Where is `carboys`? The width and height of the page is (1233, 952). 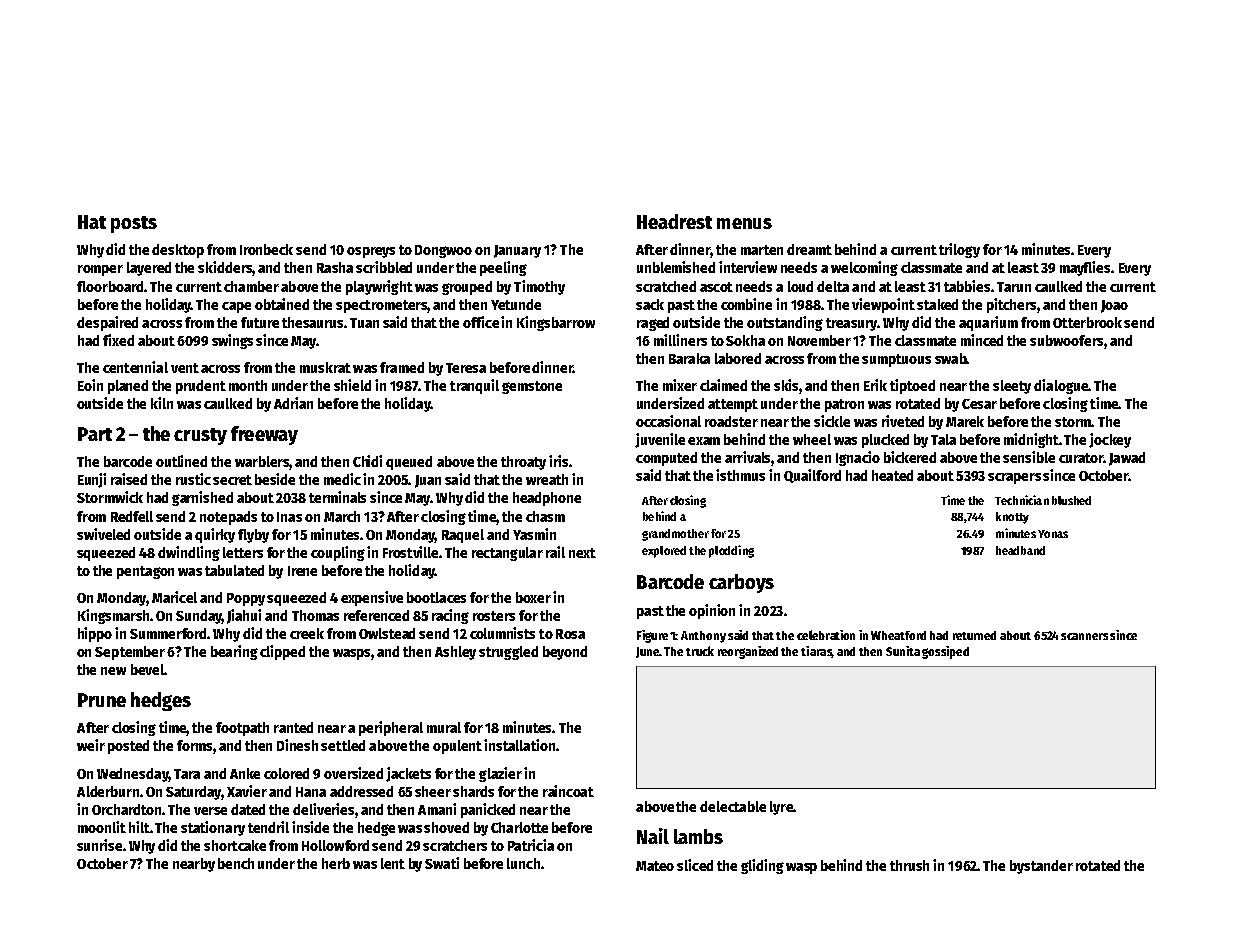 carboys is located at coordinates (741, 583).
